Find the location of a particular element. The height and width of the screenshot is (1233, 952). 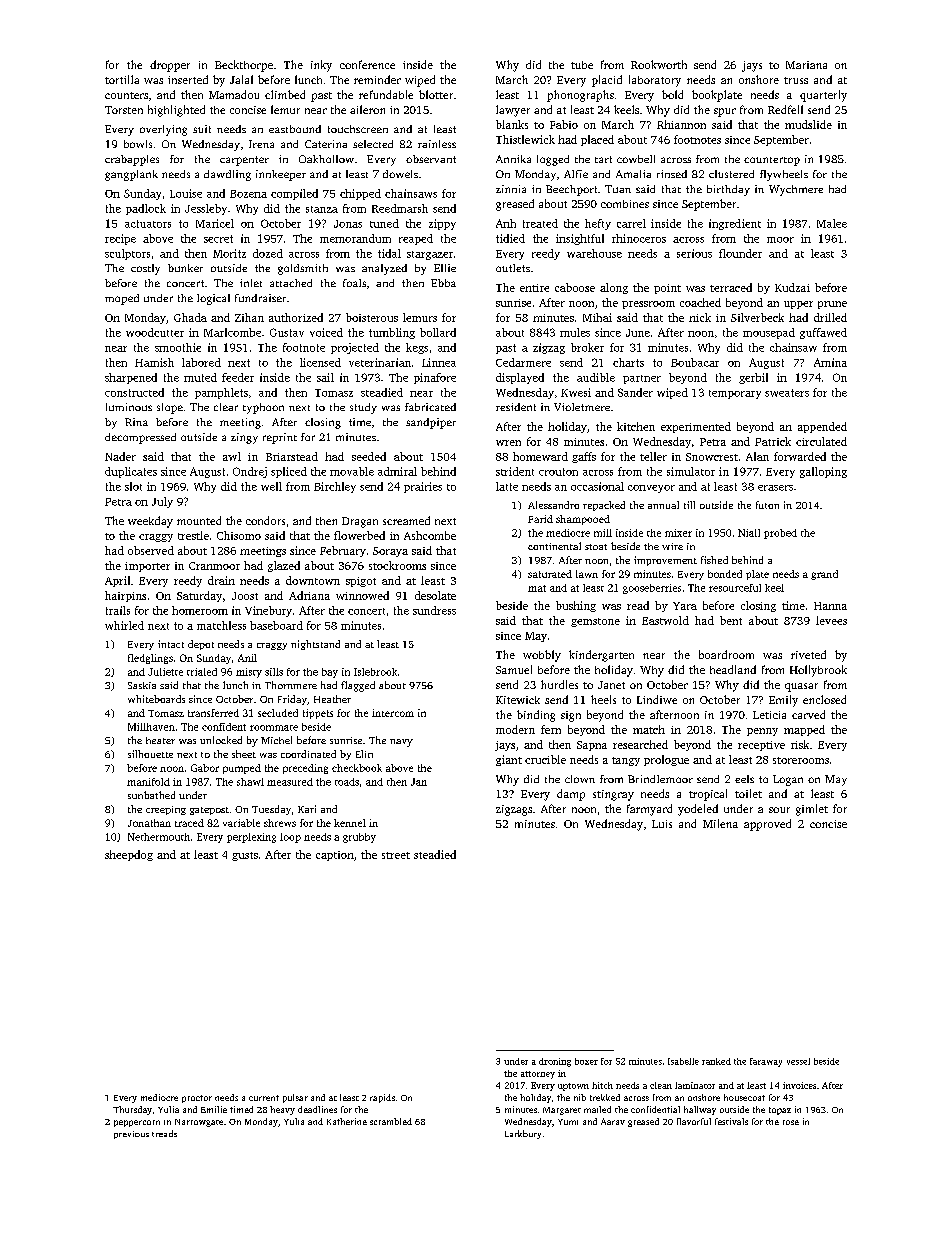

Amalia is located at coordinates (633, 174).
